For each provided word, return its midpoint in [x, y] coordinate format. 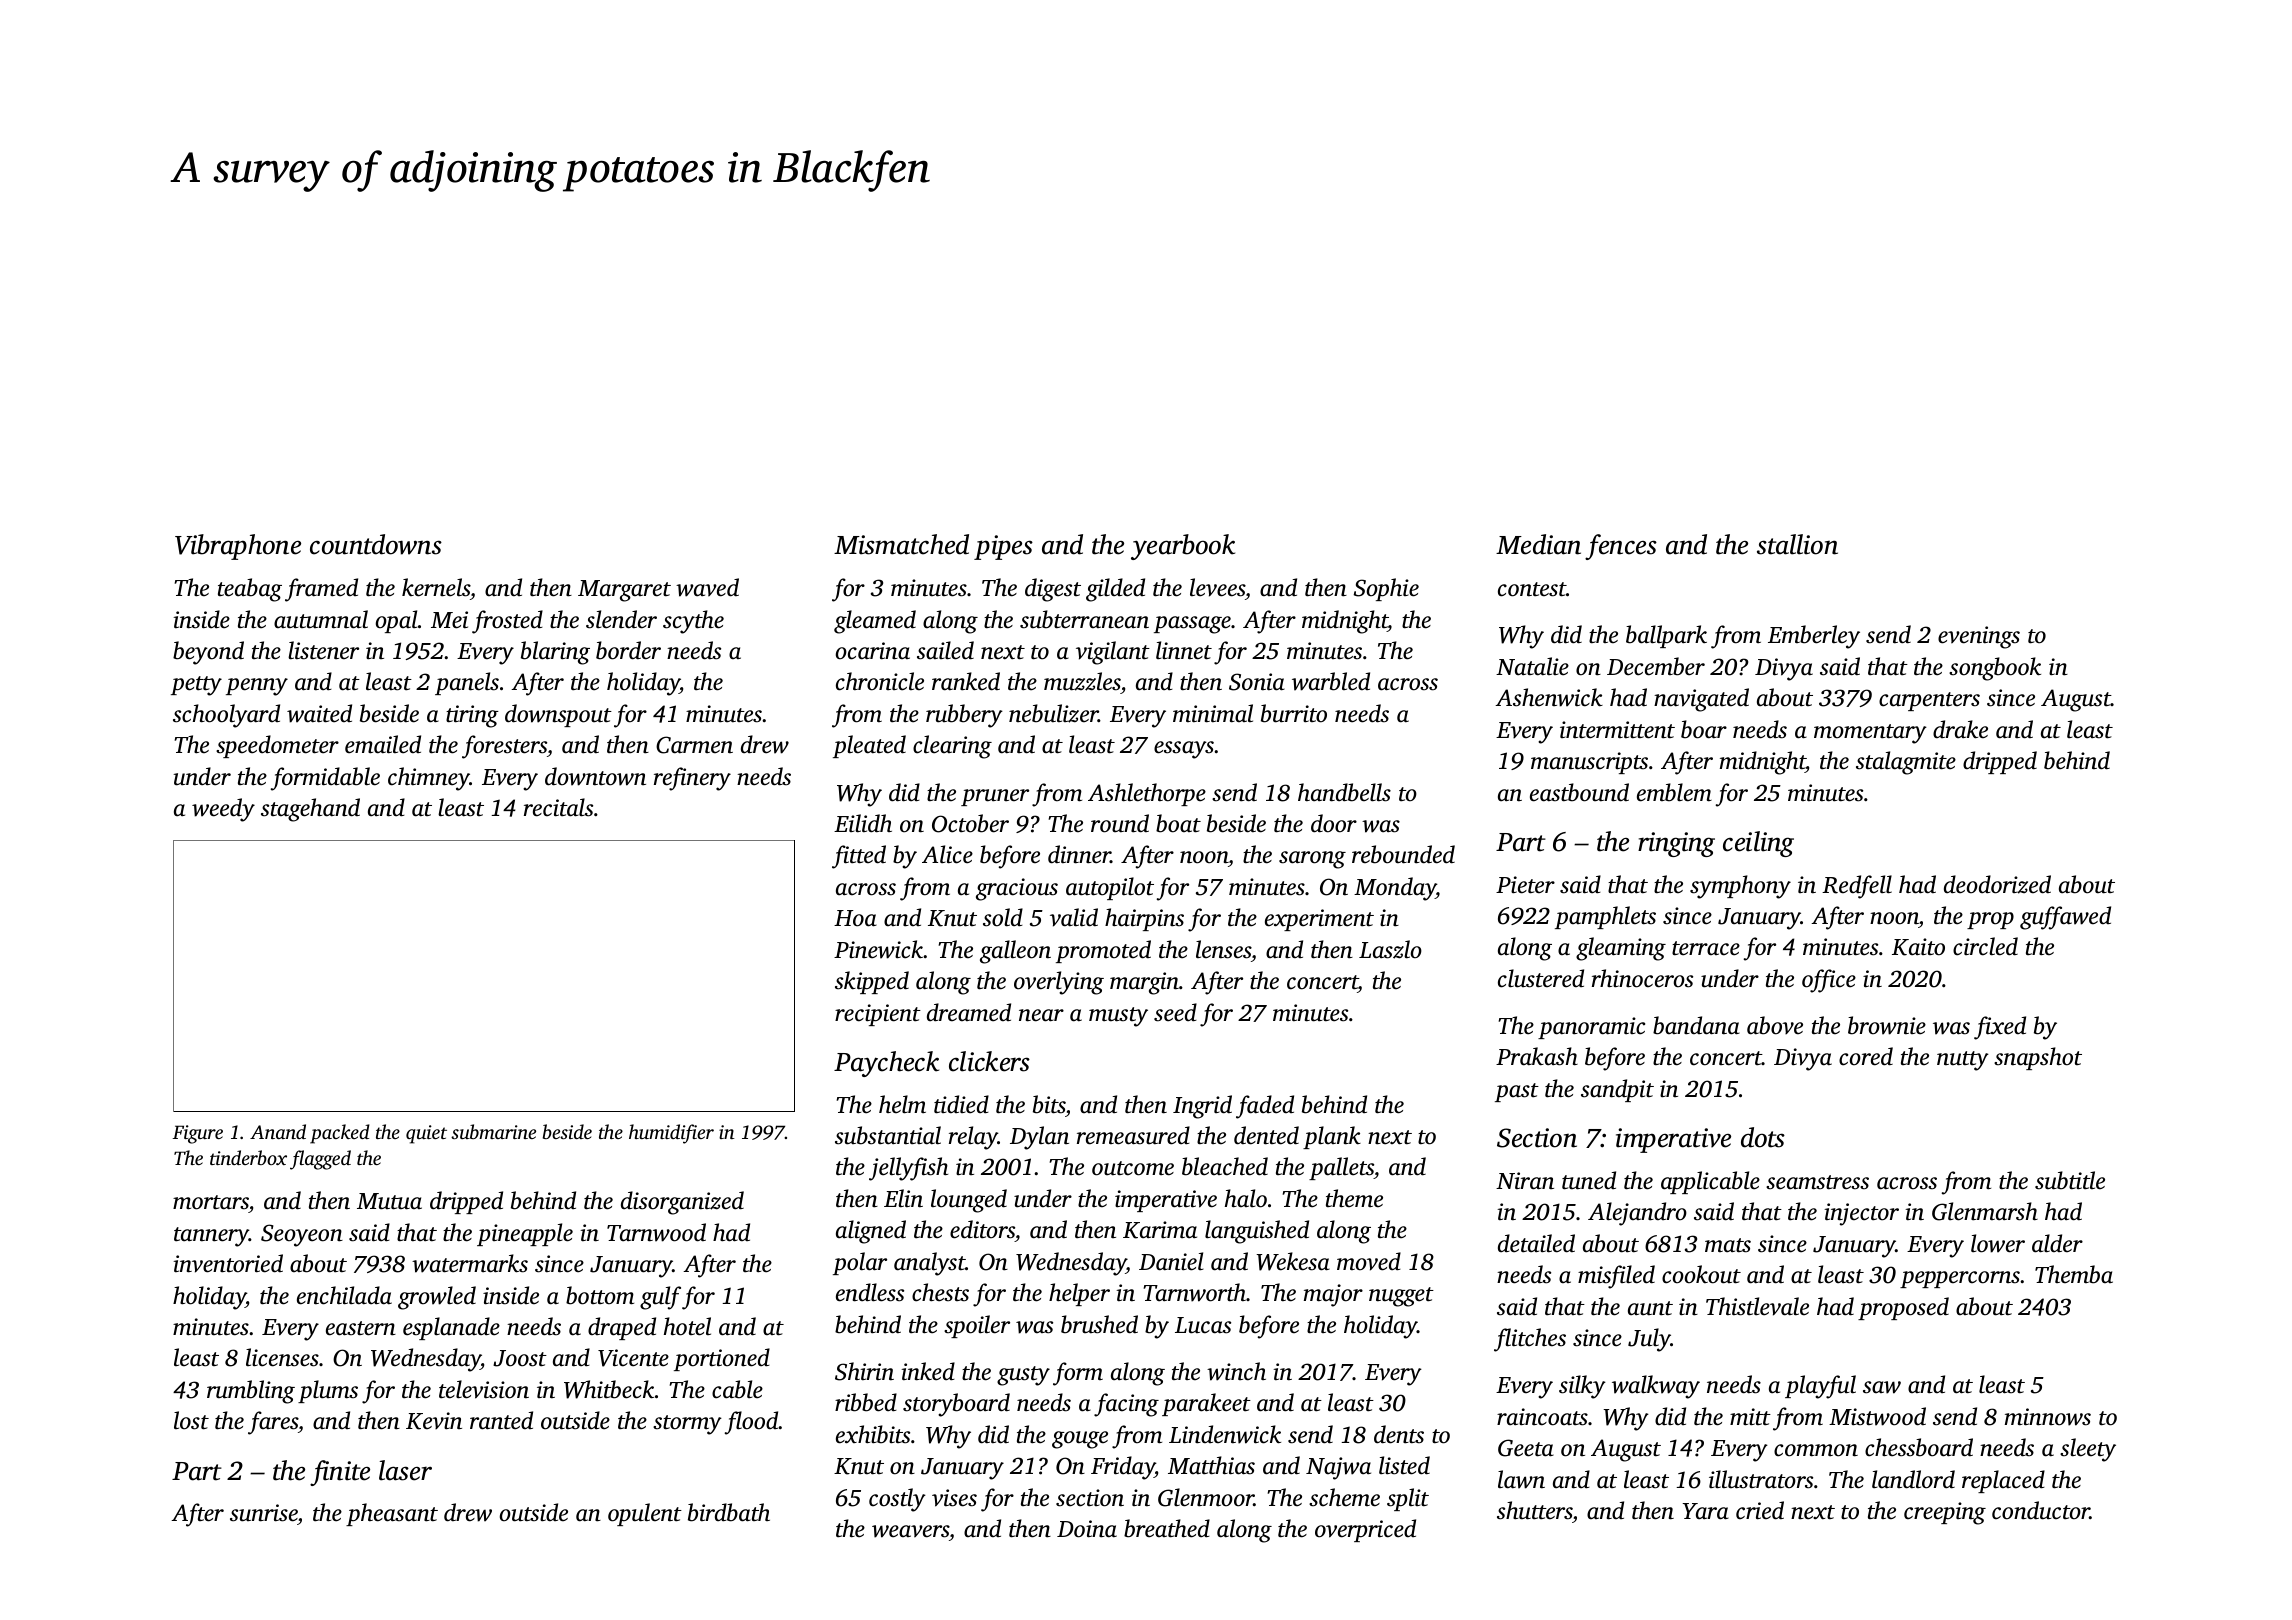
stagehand [310, 810]
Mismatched [901, 544]
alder [2057, 1243]
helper [1079, 1294]
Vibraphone [238, 547]
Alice [947, 854]
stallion [1797, 544]
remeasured [1133, 1135]
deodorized [1997, 884]
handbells [1344, 792]
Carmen [694, 745]
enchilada [344, 1295]
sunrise [264, 1514]
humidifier [671, 1134]
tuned [1589, 1180]
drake [1960, 729]
